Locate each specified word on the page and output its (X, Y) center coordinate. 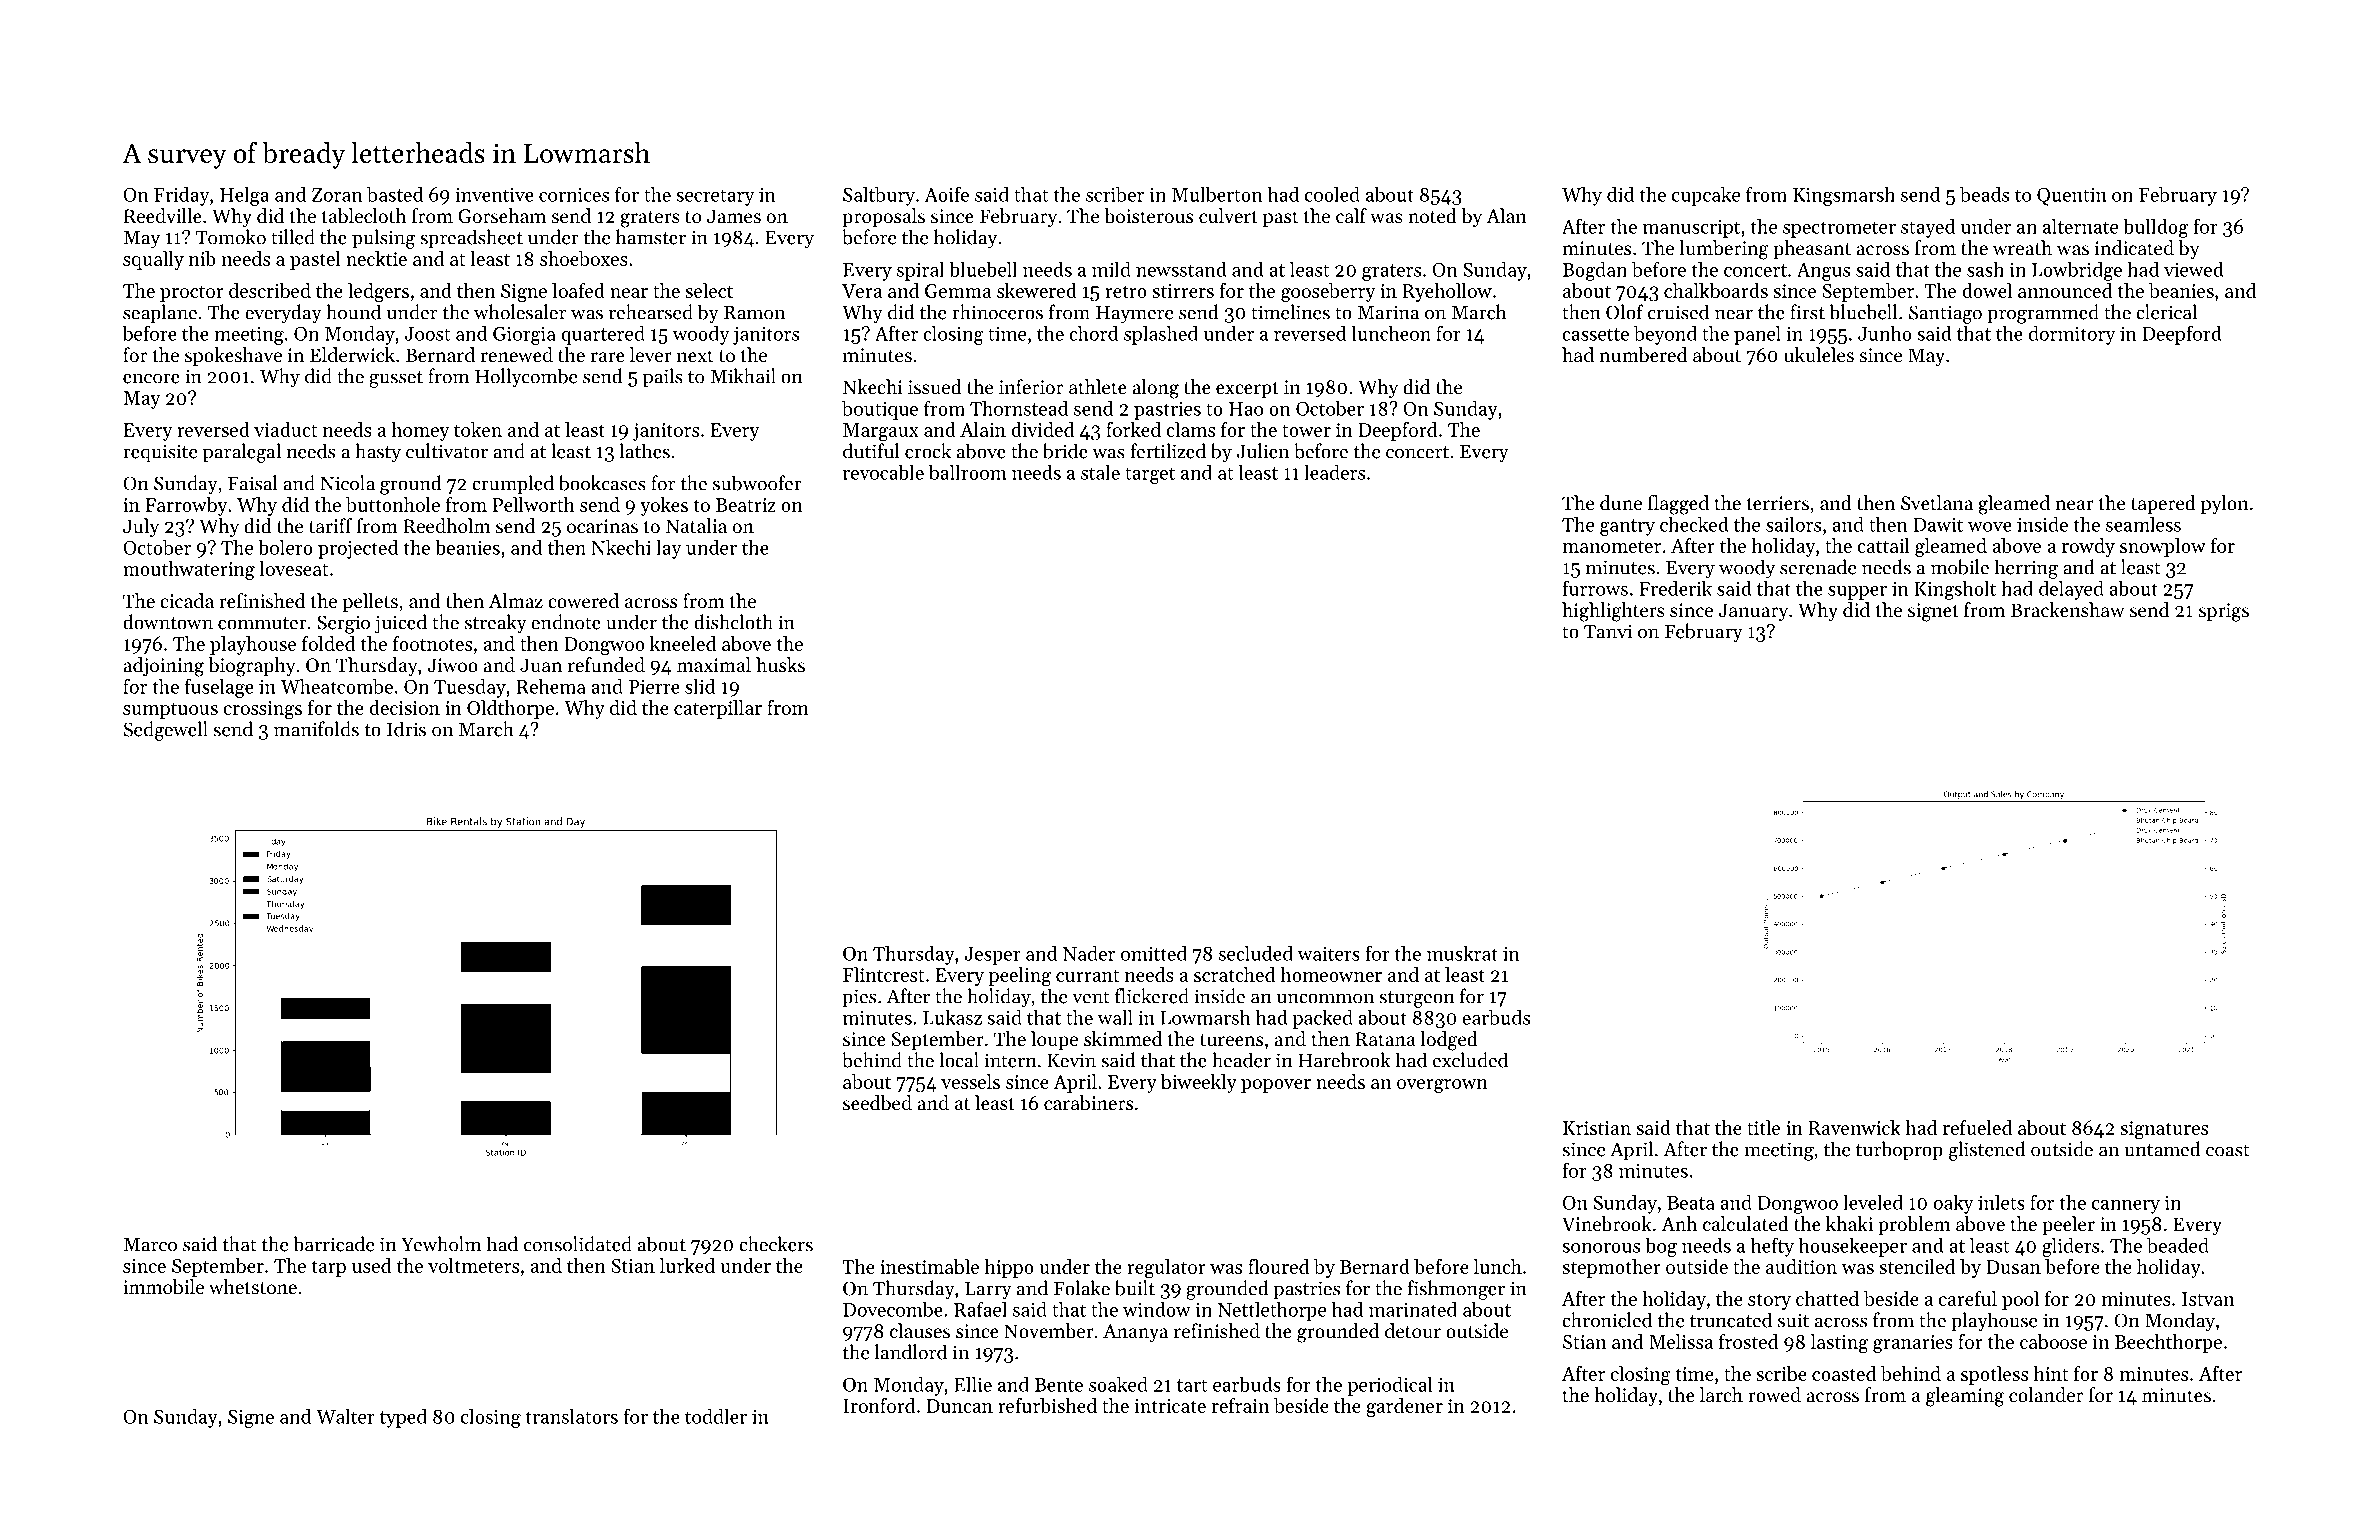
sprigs (2224, 612)
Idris (406, 729)
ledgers (378, 293)
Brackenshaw (2067, 610)
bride (1065, 451)
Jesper (992, 956)
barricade (333, 1244)
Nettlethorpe (1272, 1311)
